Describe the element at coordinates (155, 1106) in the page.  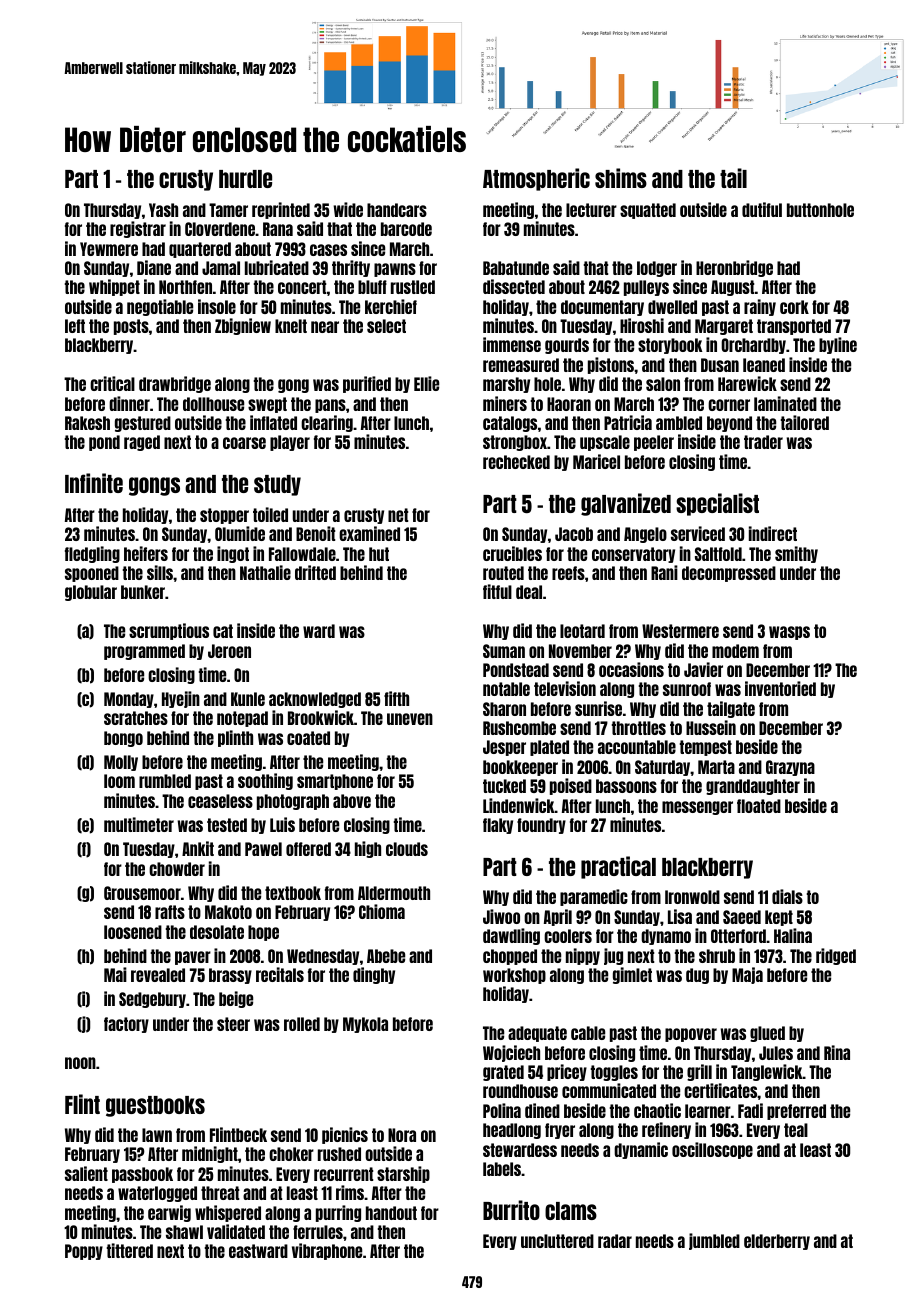
I see `guestbooks` at that location.
